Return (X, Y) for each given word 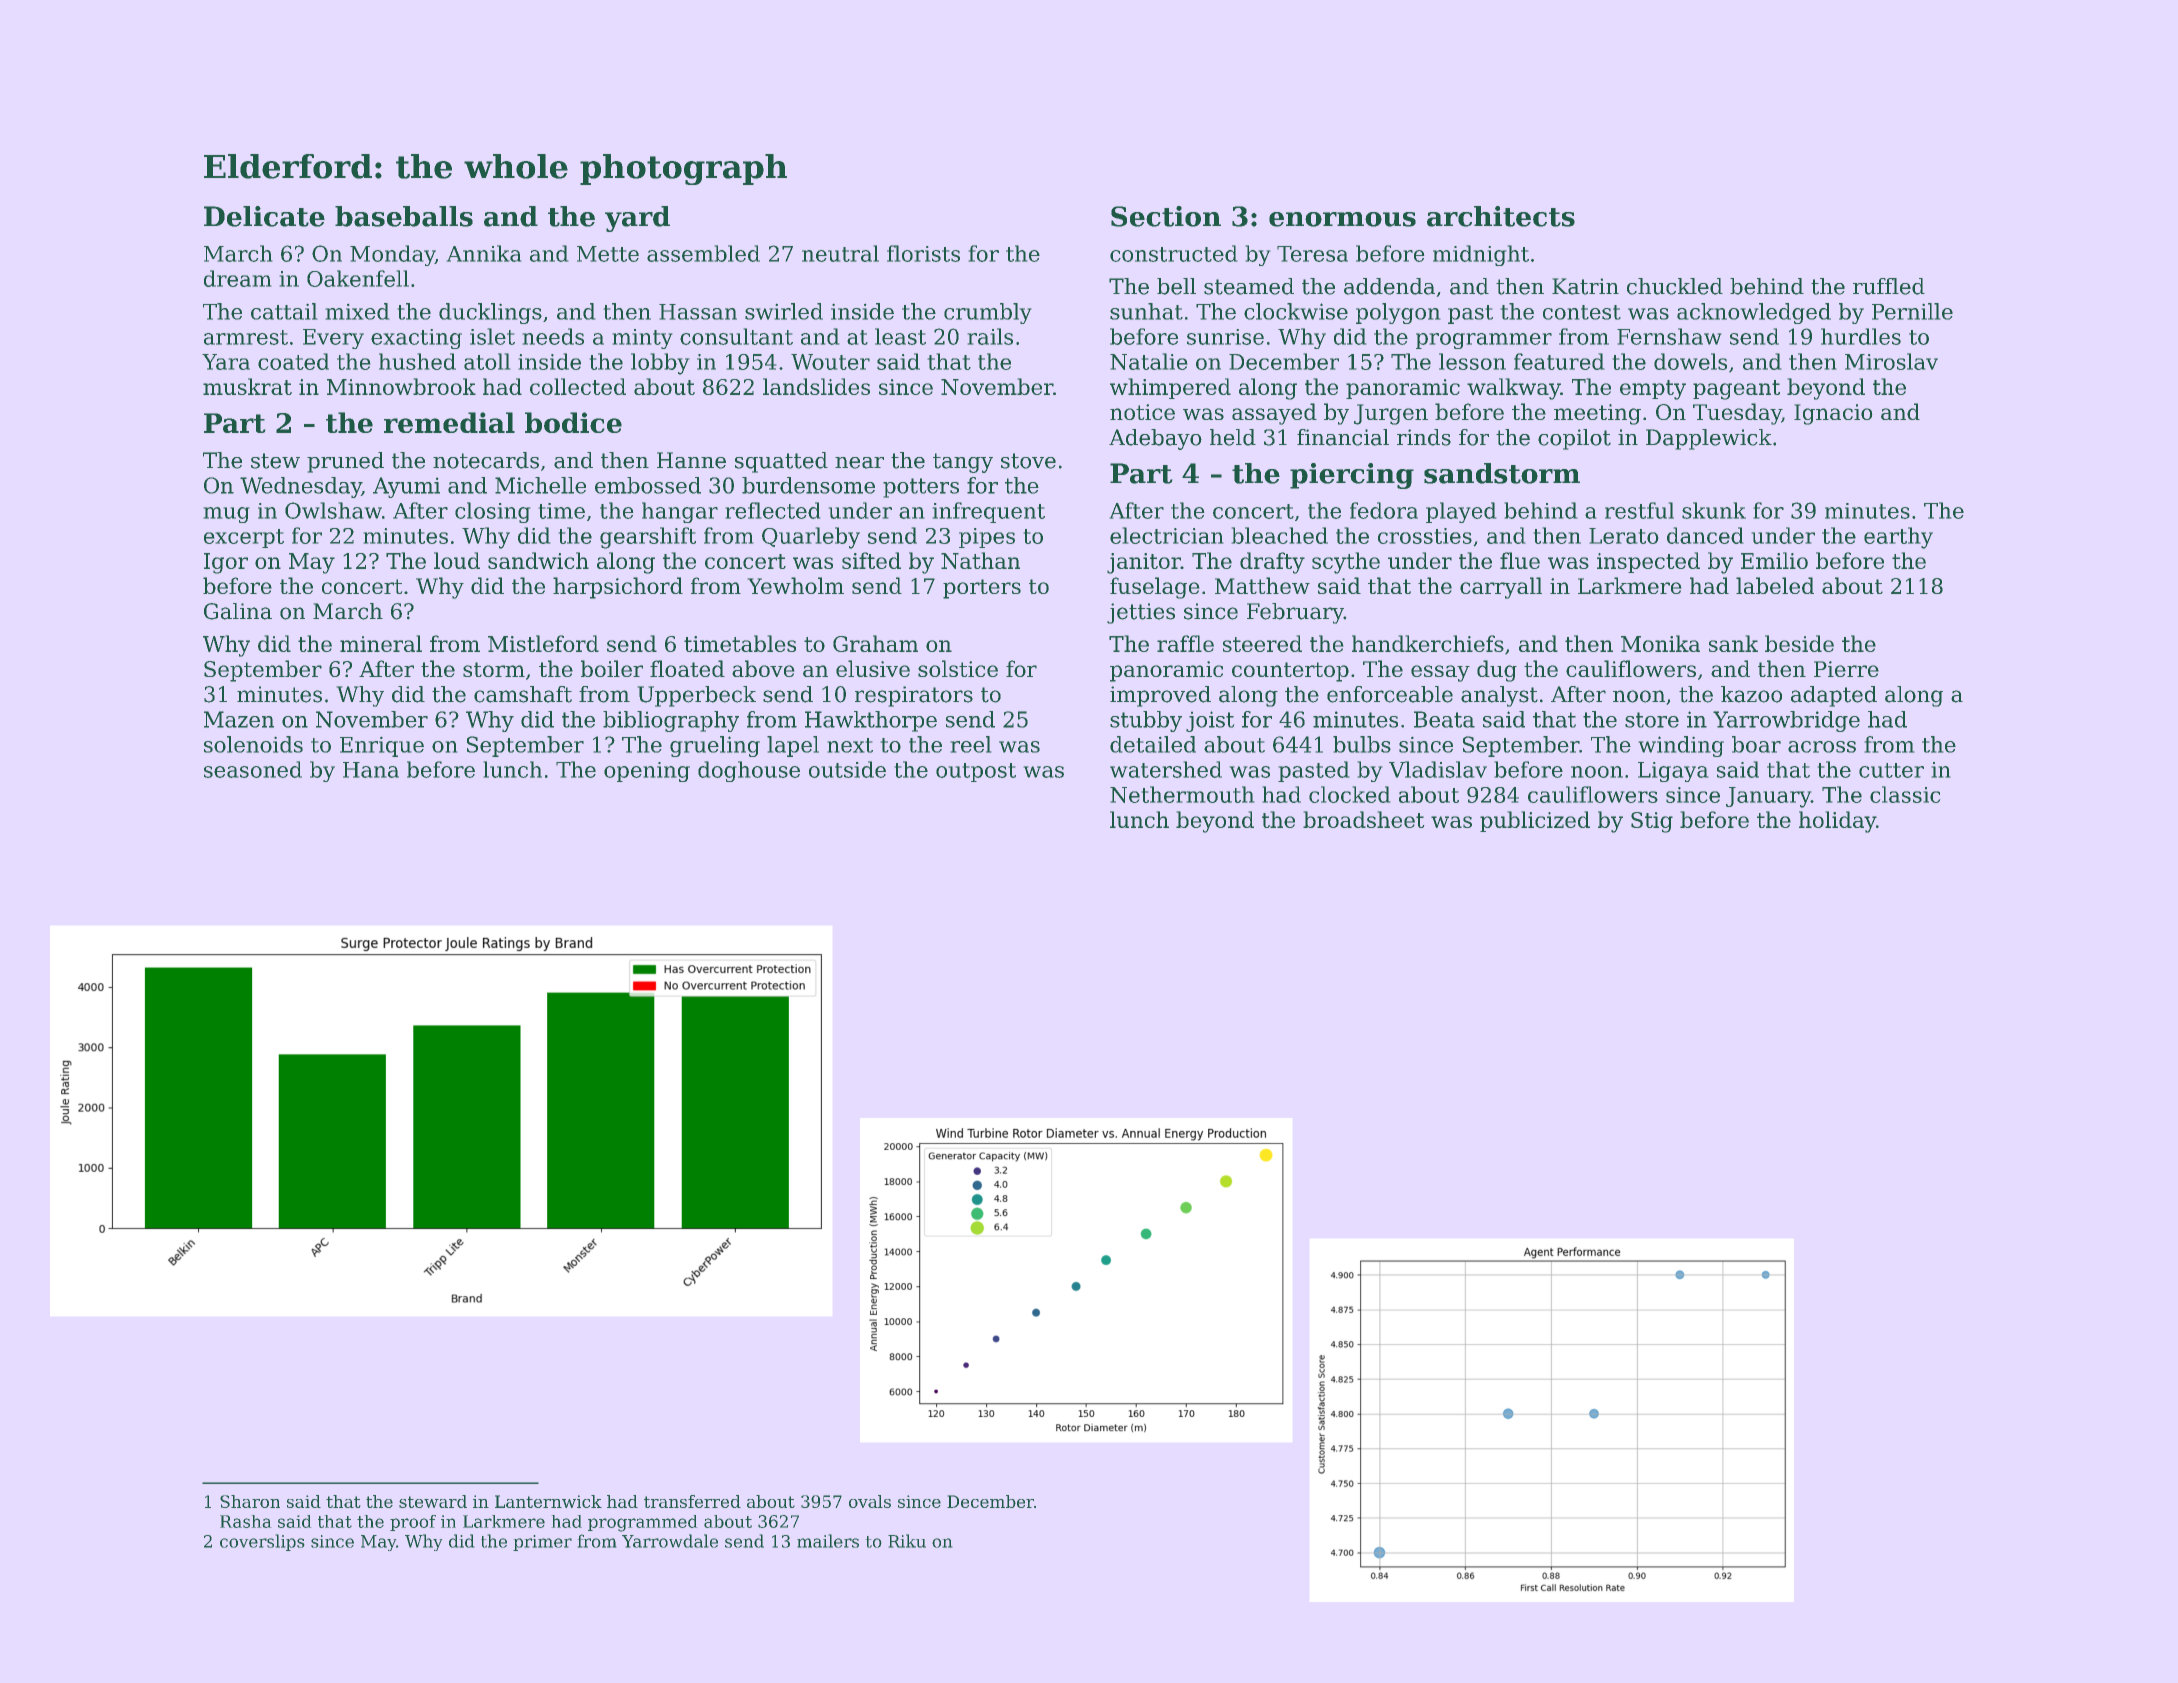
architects (1501, 216)
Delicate (264, 216)
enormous (1342, 219)
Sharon (250, 1501)
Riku (907, 1541)
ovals (870, 1501)
